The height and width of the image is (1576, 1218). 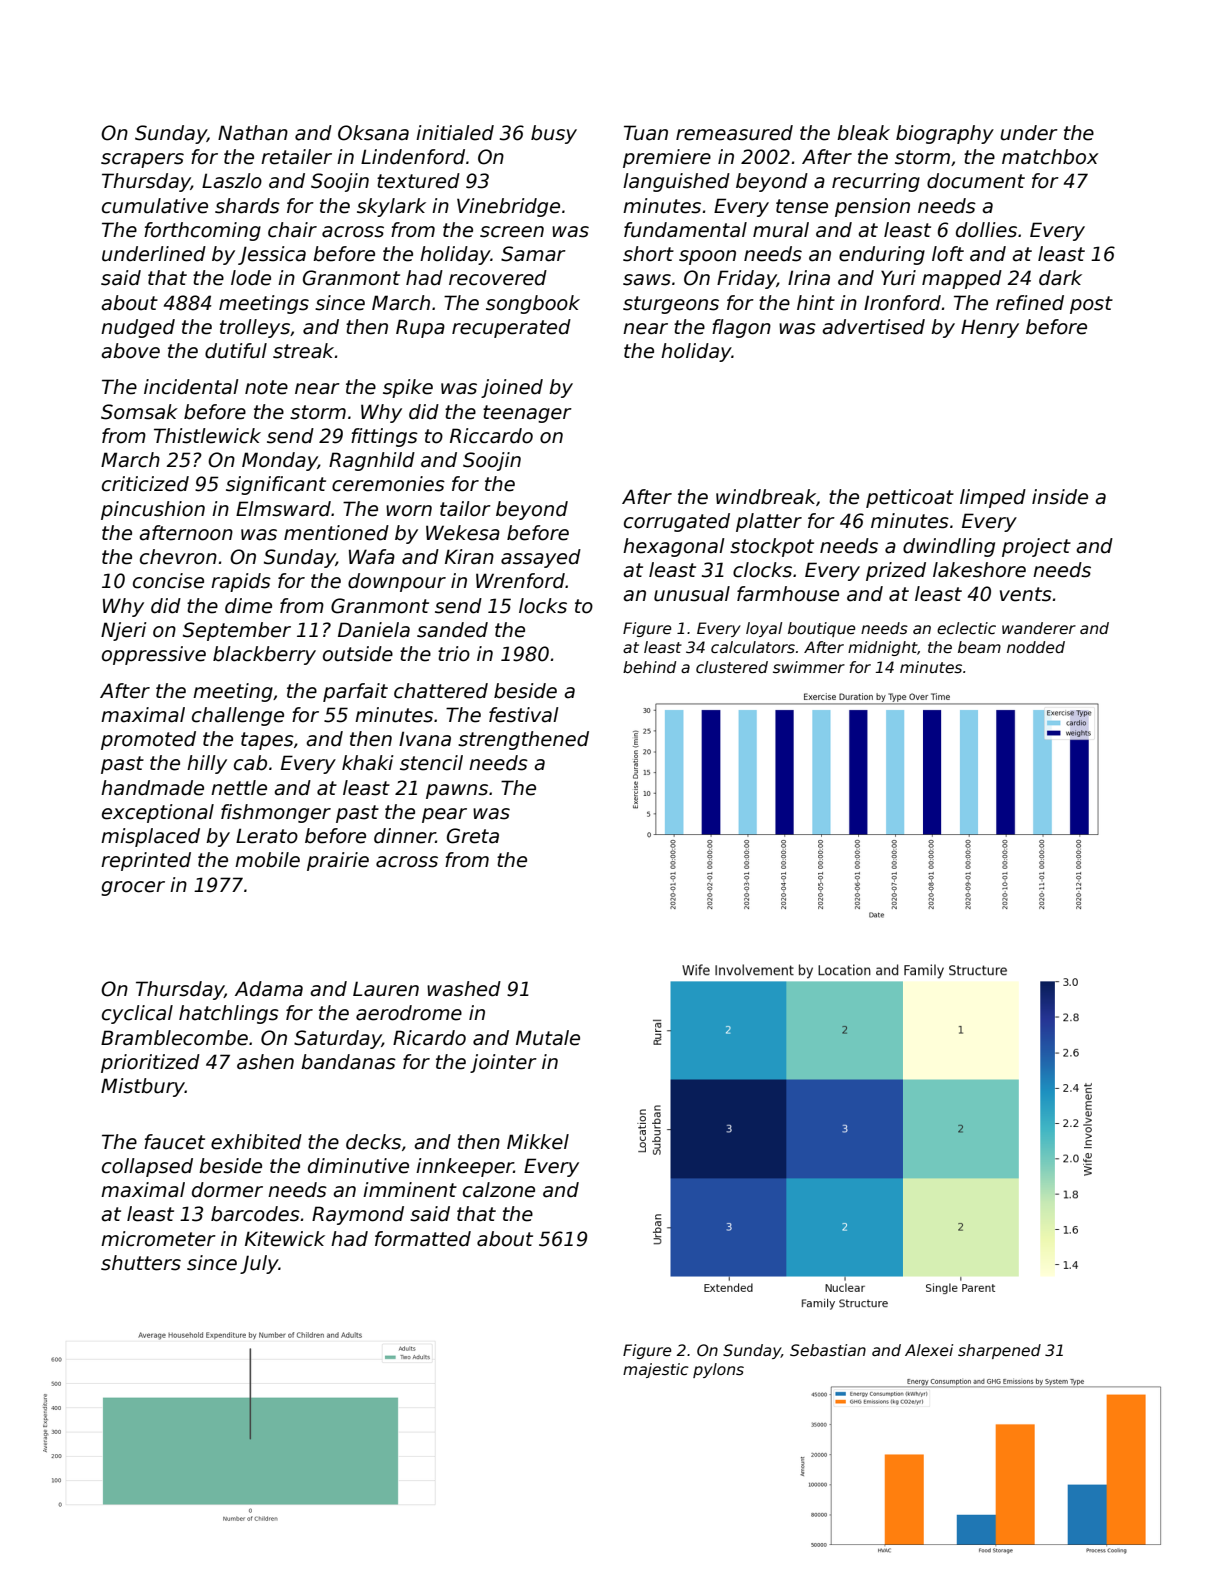 What do you see at coordinates (990, 328) in the image?
I see `Henry` at bounding box center [990, 328].
